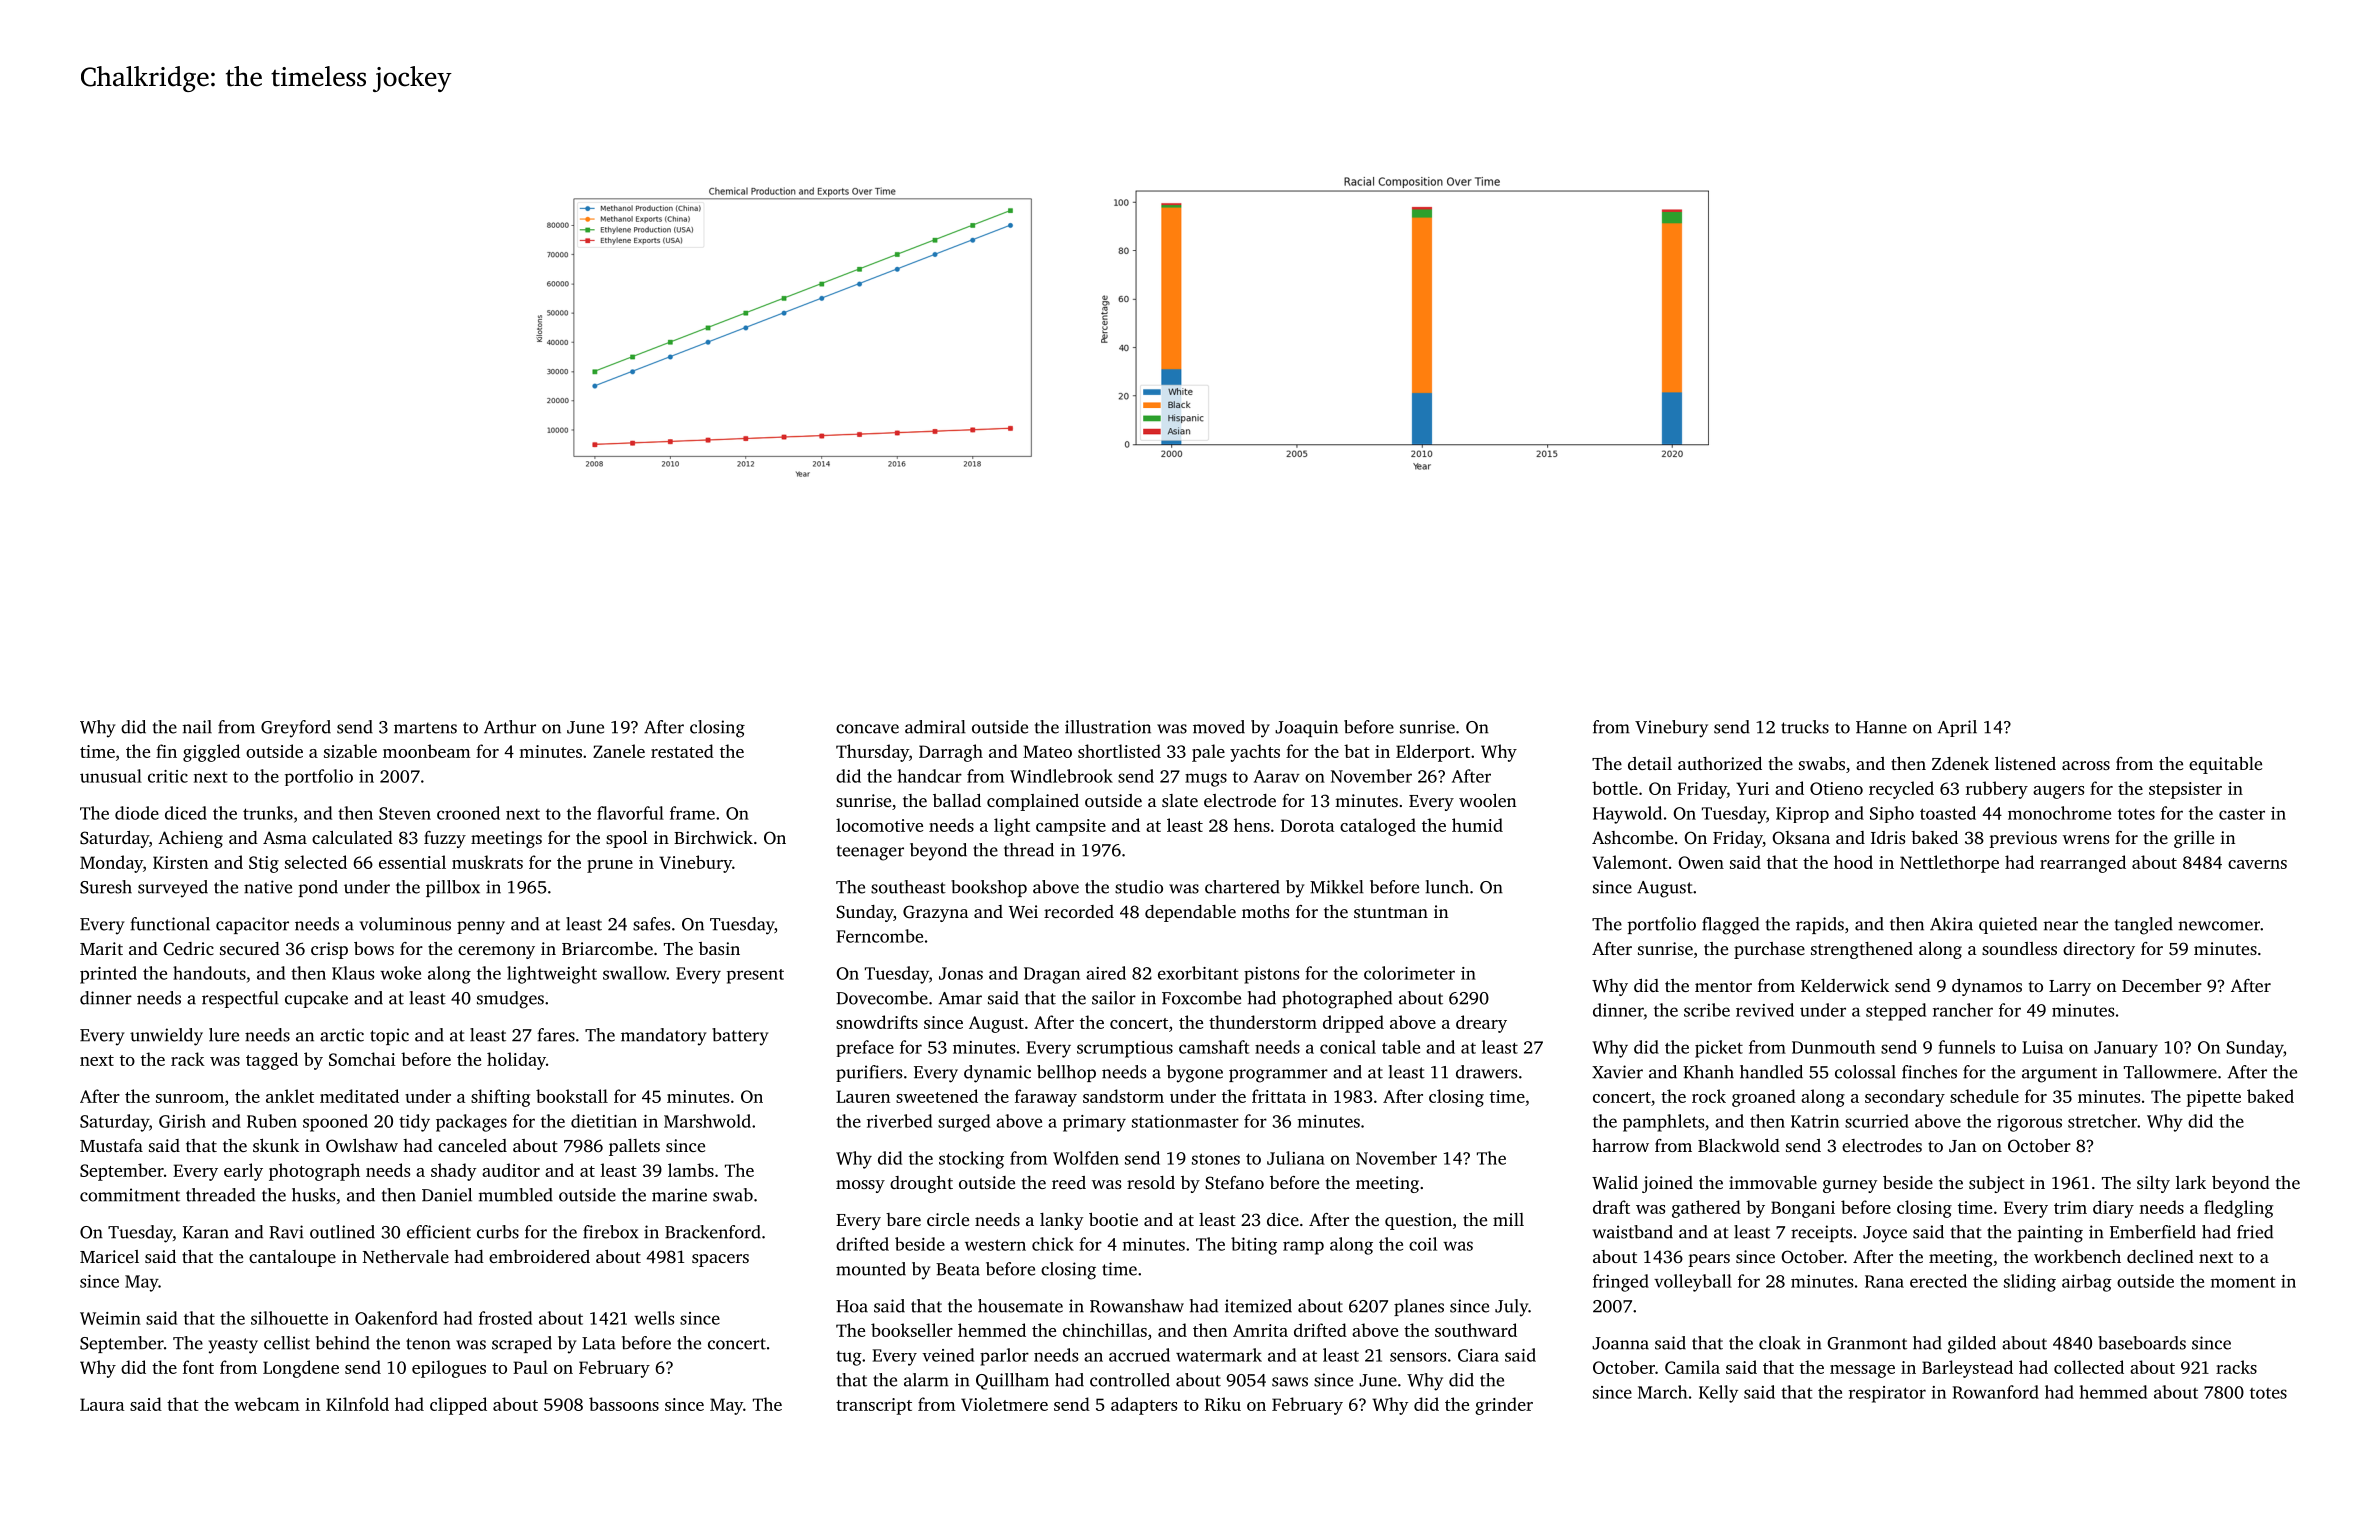 The height and width of the screenshot is (1540, 2380). Describe the element at coordinates (903, 1219) in the screenshot. I see `bare` at that location.
